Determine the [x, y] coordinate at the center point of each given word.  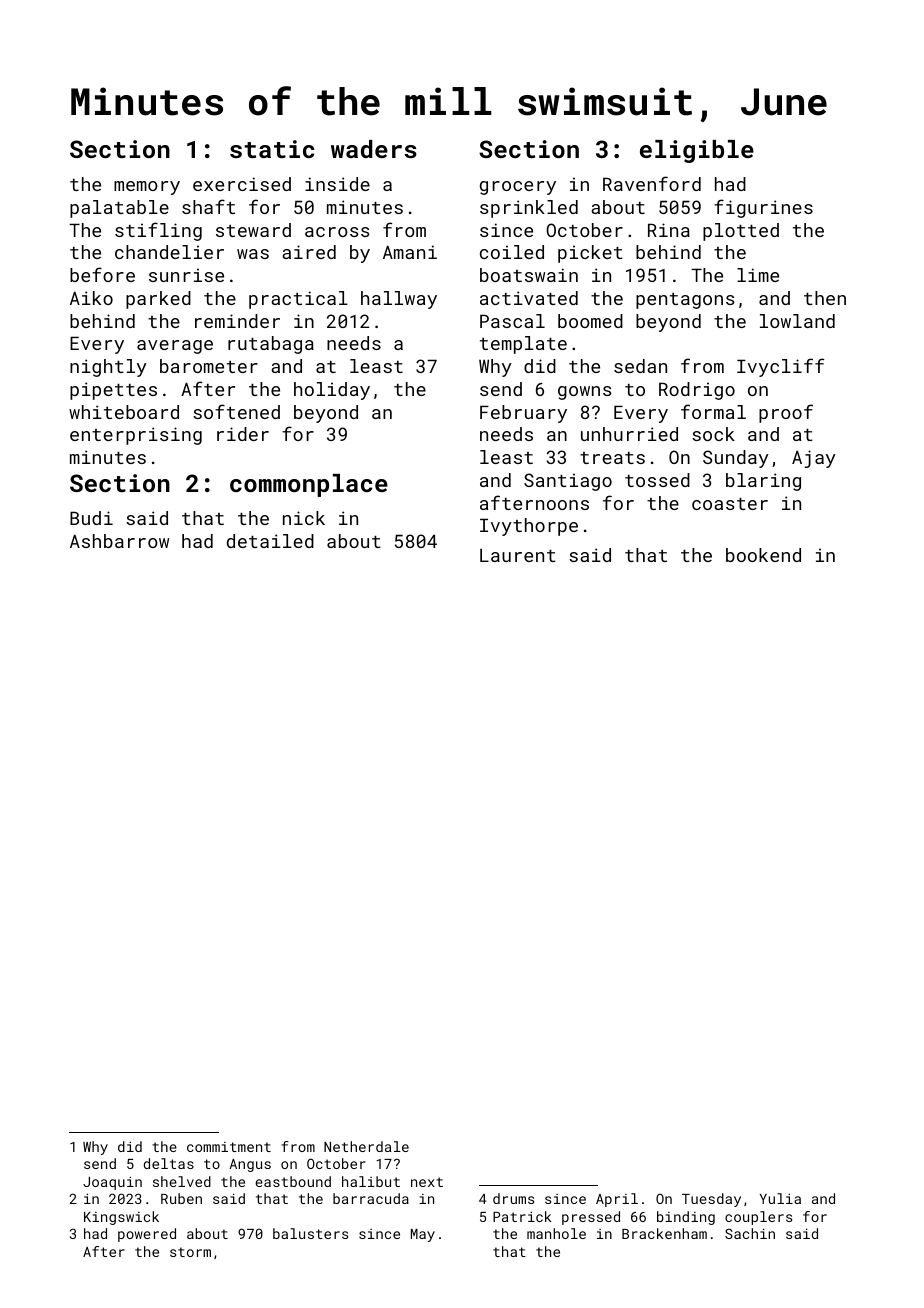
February [523, 414]
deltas [169, 1163]
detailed [270, 541]
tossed [657, 480]
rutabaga [271, 345]
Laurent [518, 555]
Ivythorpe [529, 527]
